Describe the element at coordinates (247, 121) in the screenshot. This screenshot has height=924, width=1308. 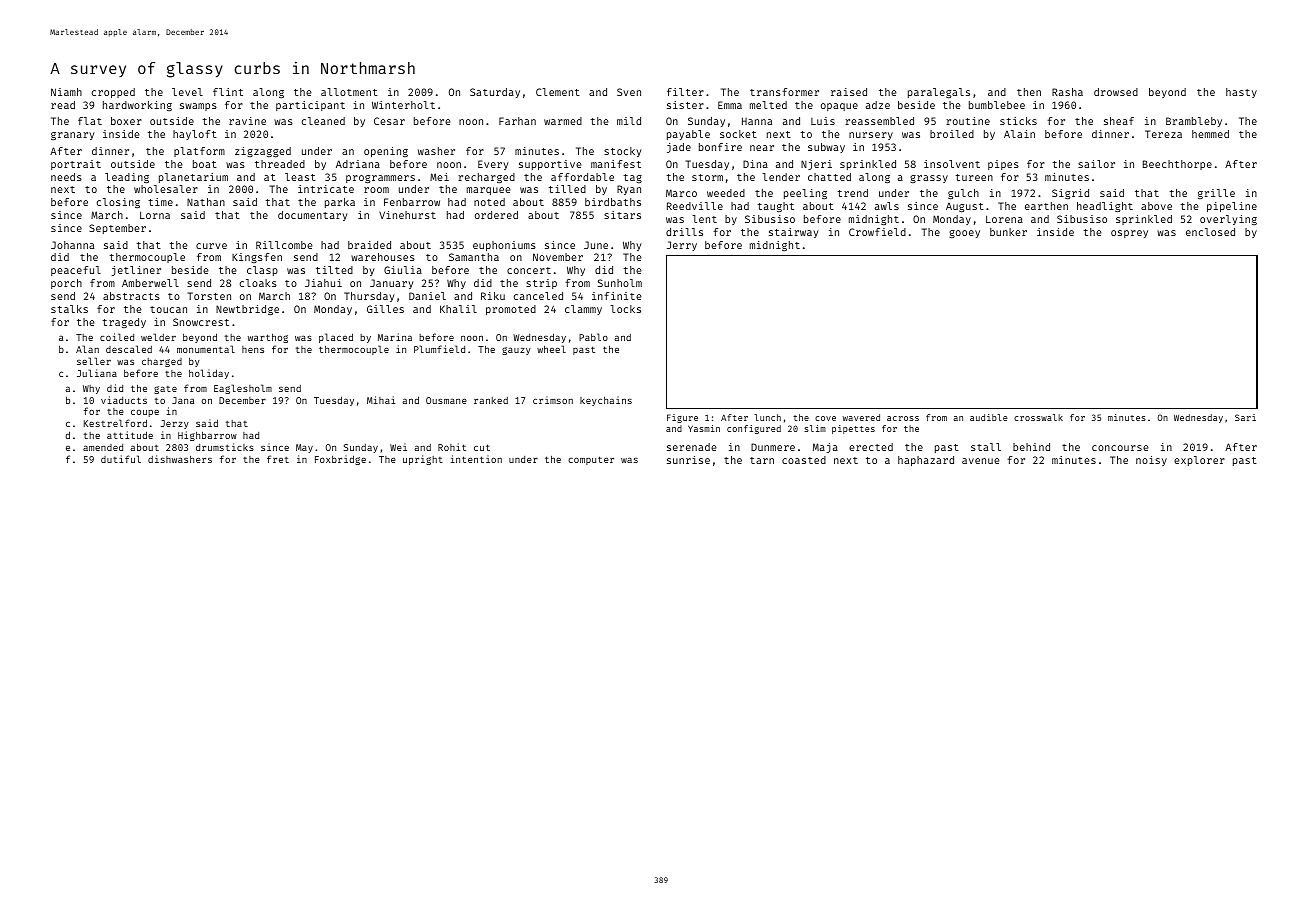
I see `ravine` at that location.
